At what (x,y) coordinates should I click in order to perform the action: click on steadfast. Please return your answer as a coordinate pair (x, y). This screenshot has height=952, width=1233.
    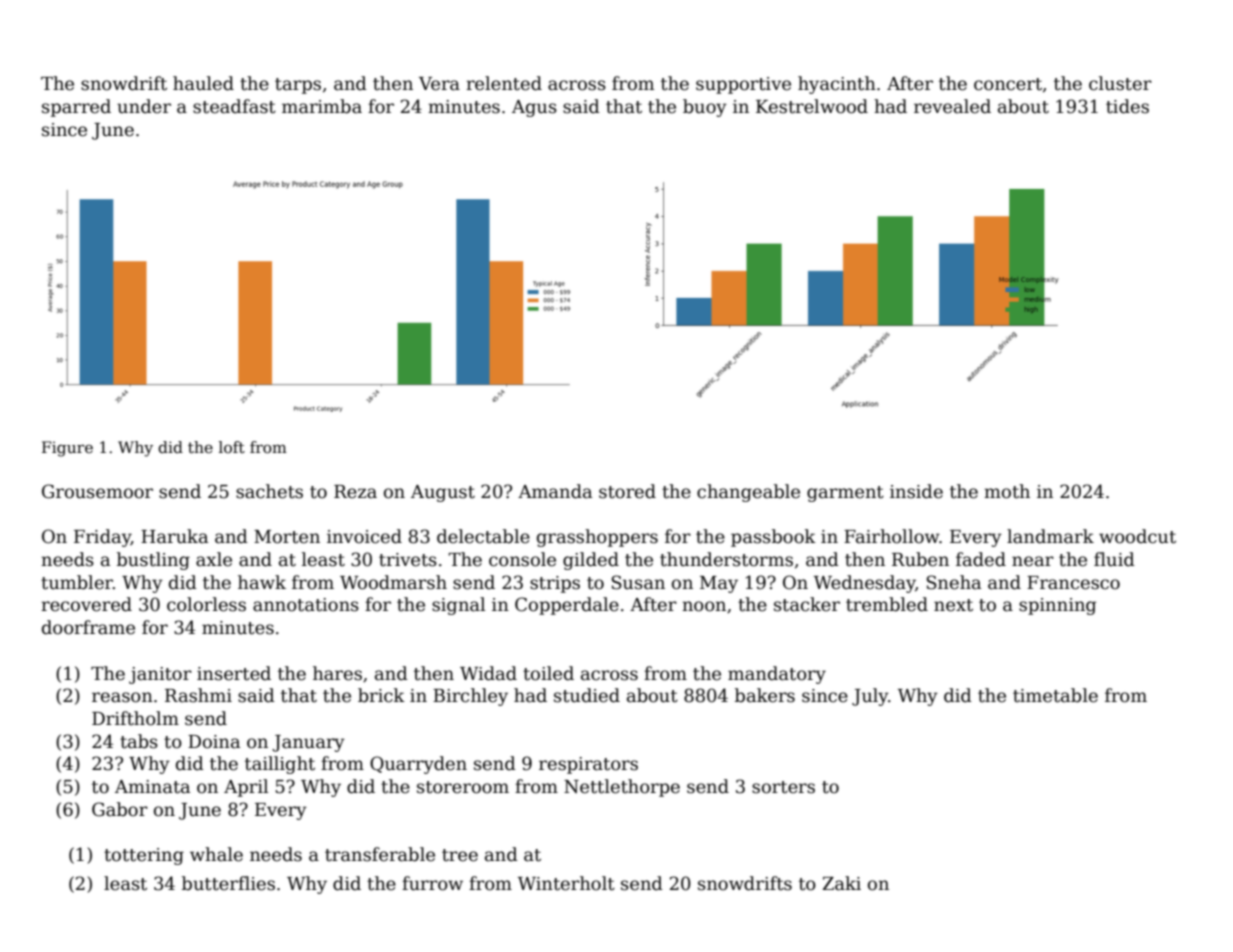
    Looking at the image, I should click on (234, 106).
